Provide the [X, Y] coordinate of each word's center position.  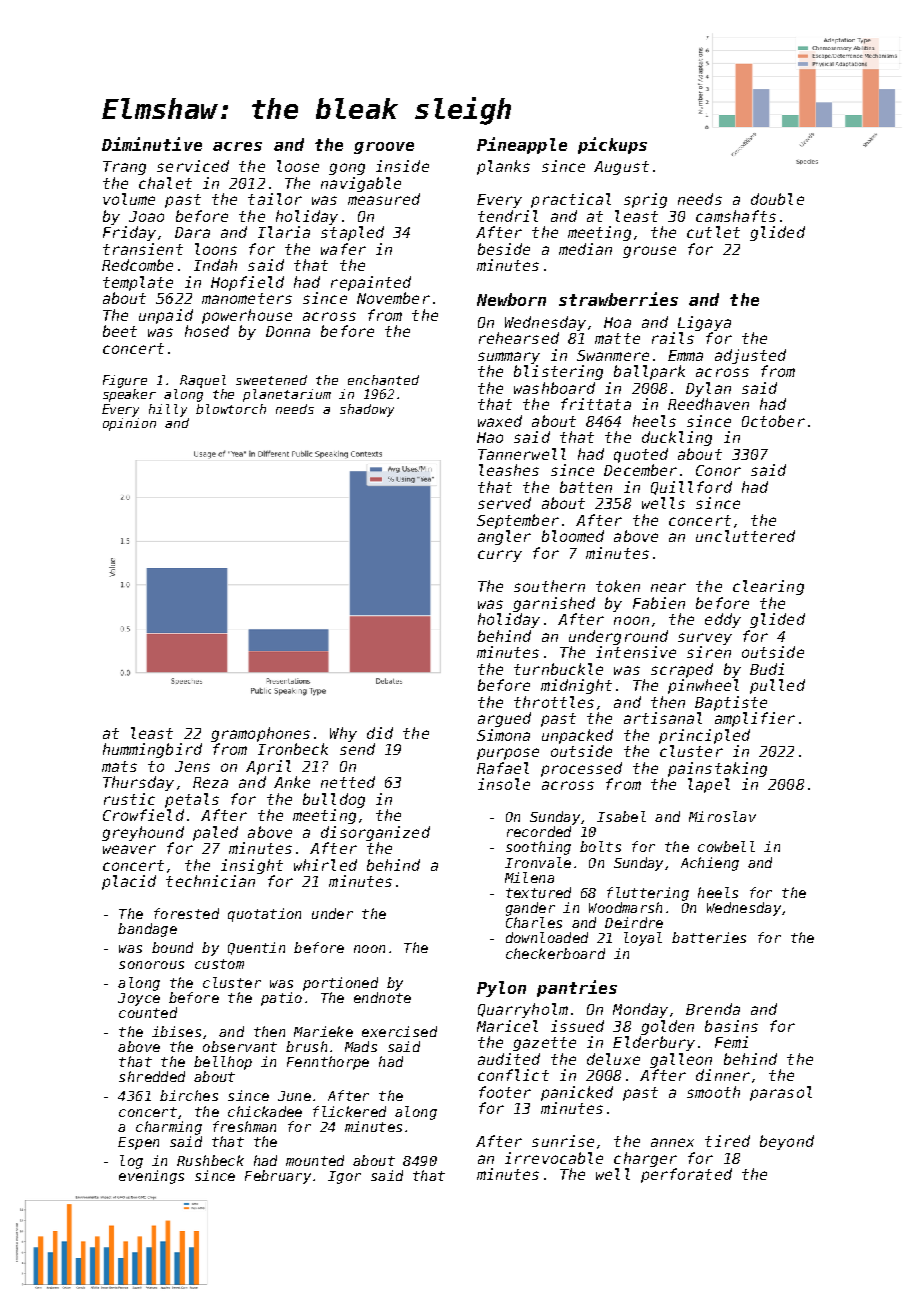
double [777, 199]
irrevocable [554, 1158]
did [380, 733]
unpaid [166, 316]
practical [571, 200]
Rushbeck [210, 1160]
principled [704, 736]
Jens [192, 766]
